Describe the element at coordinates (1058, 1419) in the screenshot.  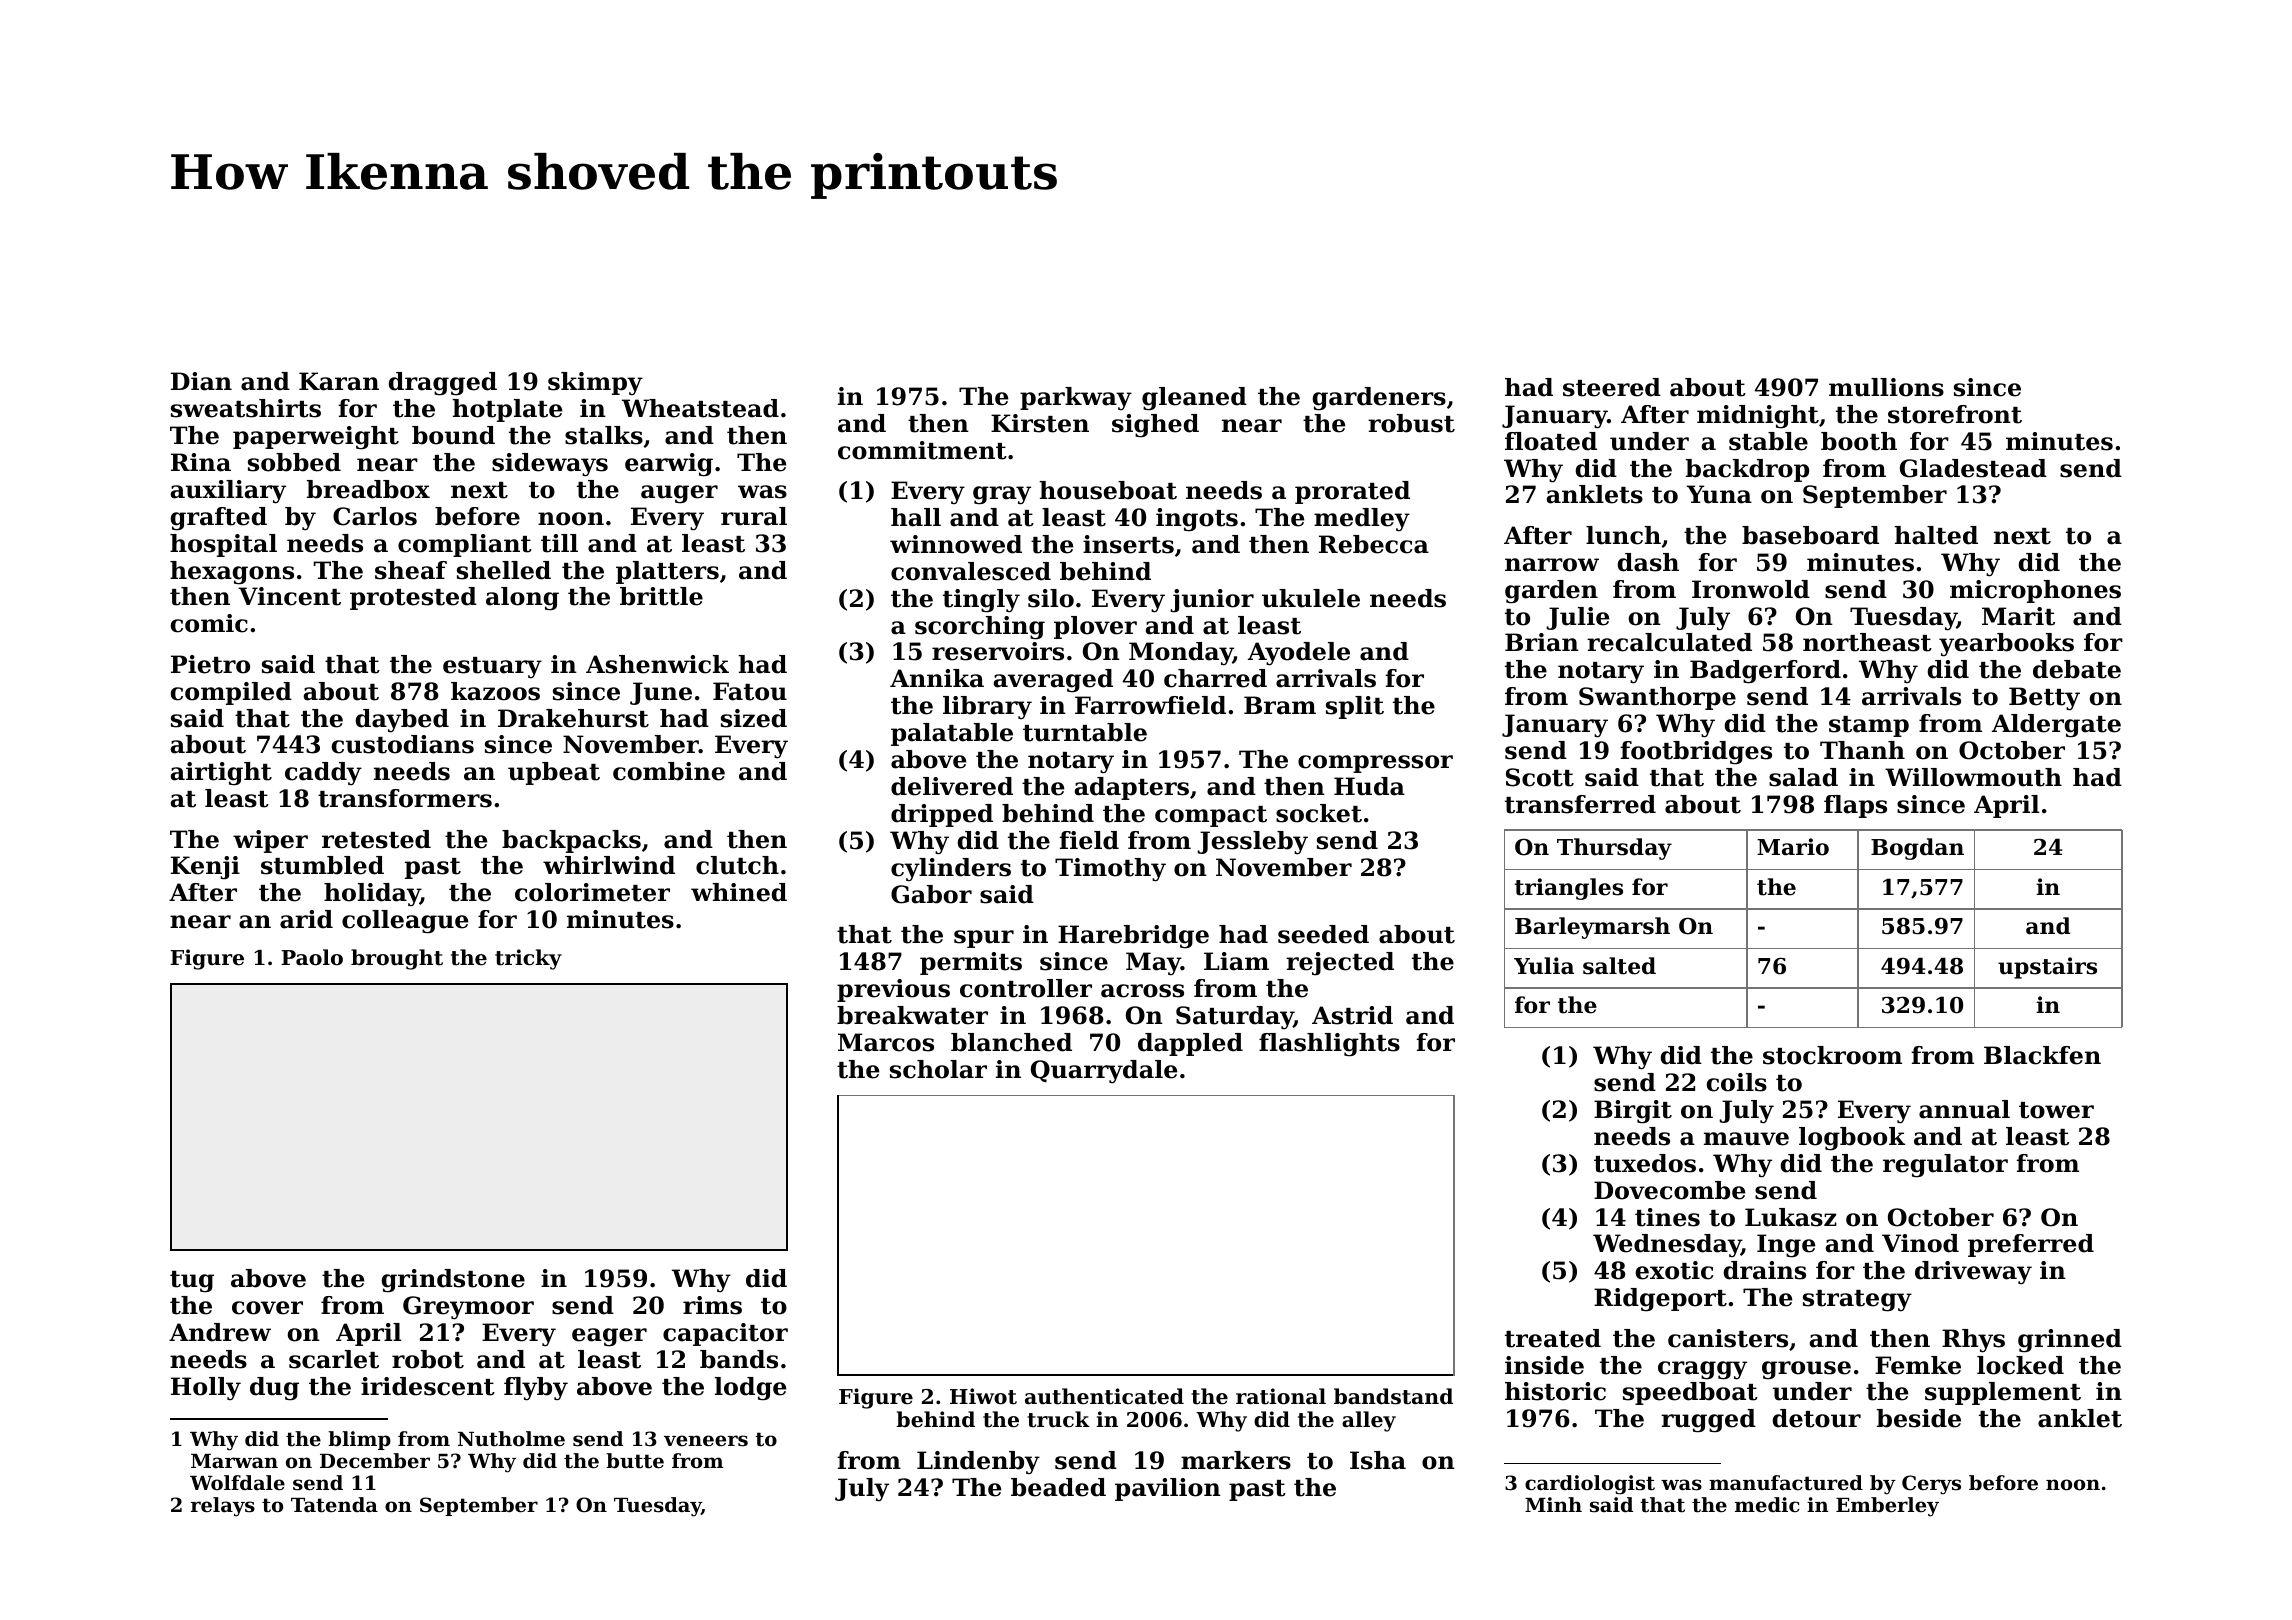
I see `truck` at that location.
